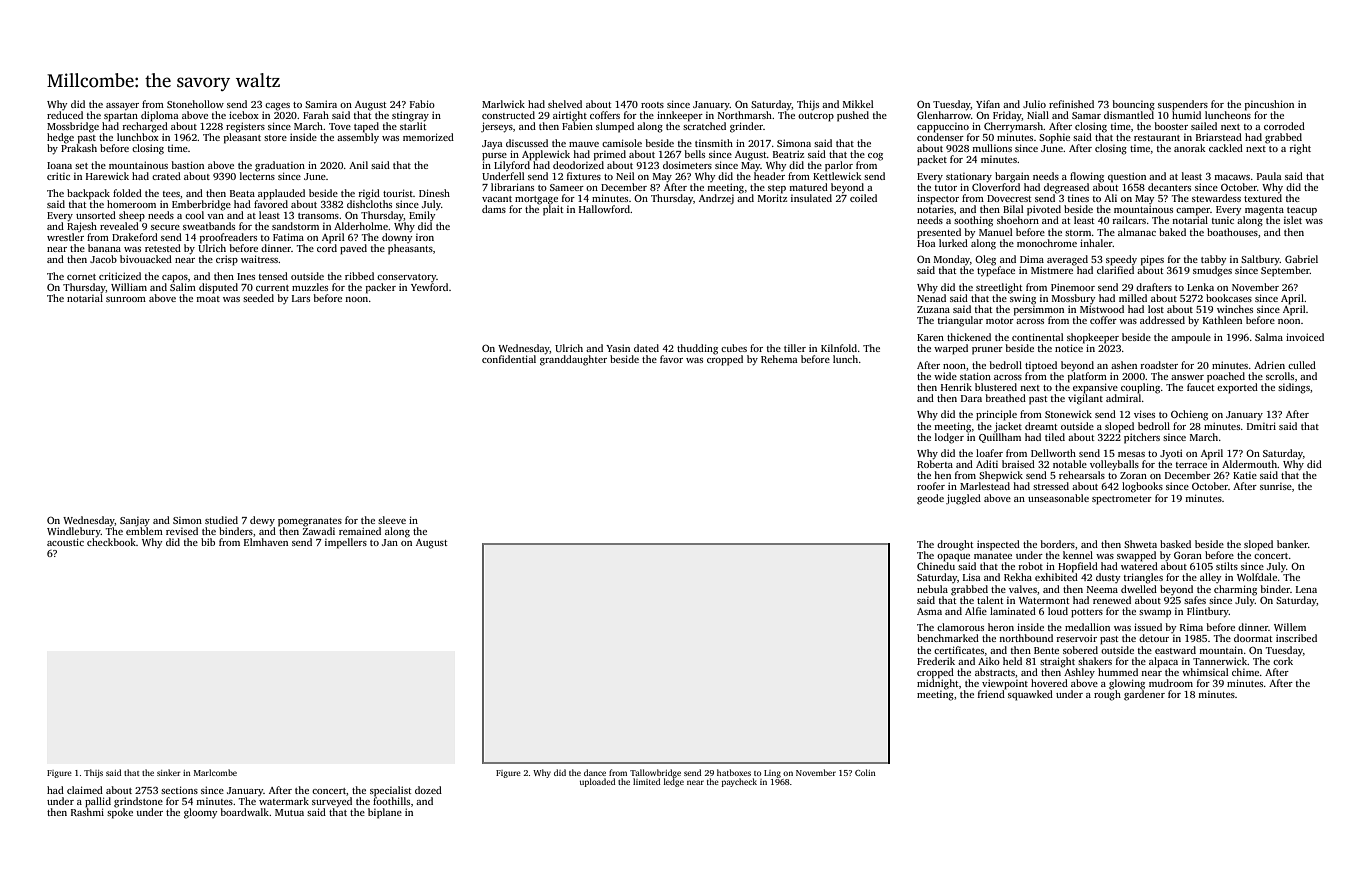 The width and height of the screenshot is (1372, 887). What do you see at coordinates (392, 520) in the screenshot?
I see `sleeve` at bounding box center [392, 520].
